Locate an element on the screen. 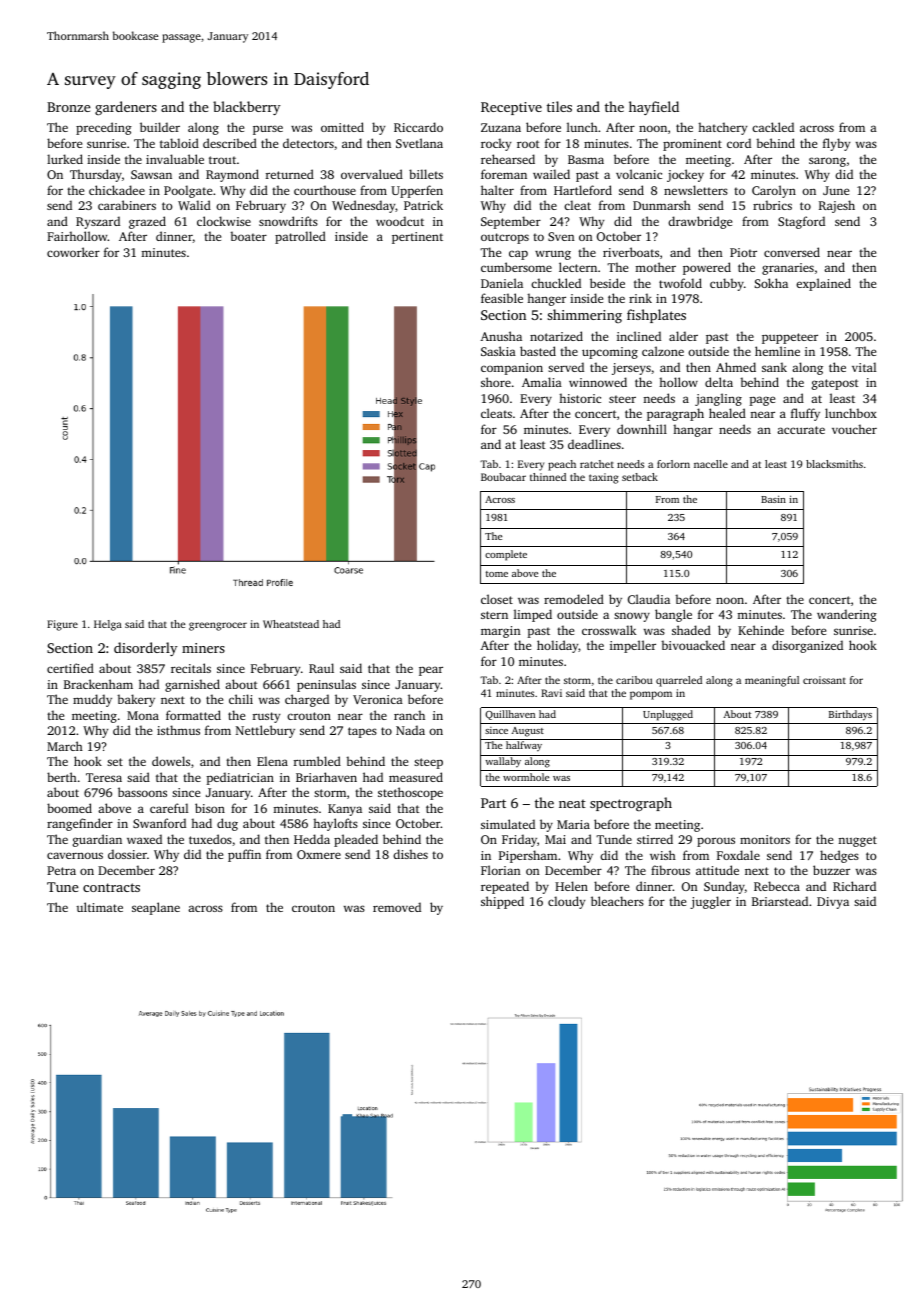 The width and height of the screenshot is (924, 1308). bakery is located at coordinates (136, 700).
